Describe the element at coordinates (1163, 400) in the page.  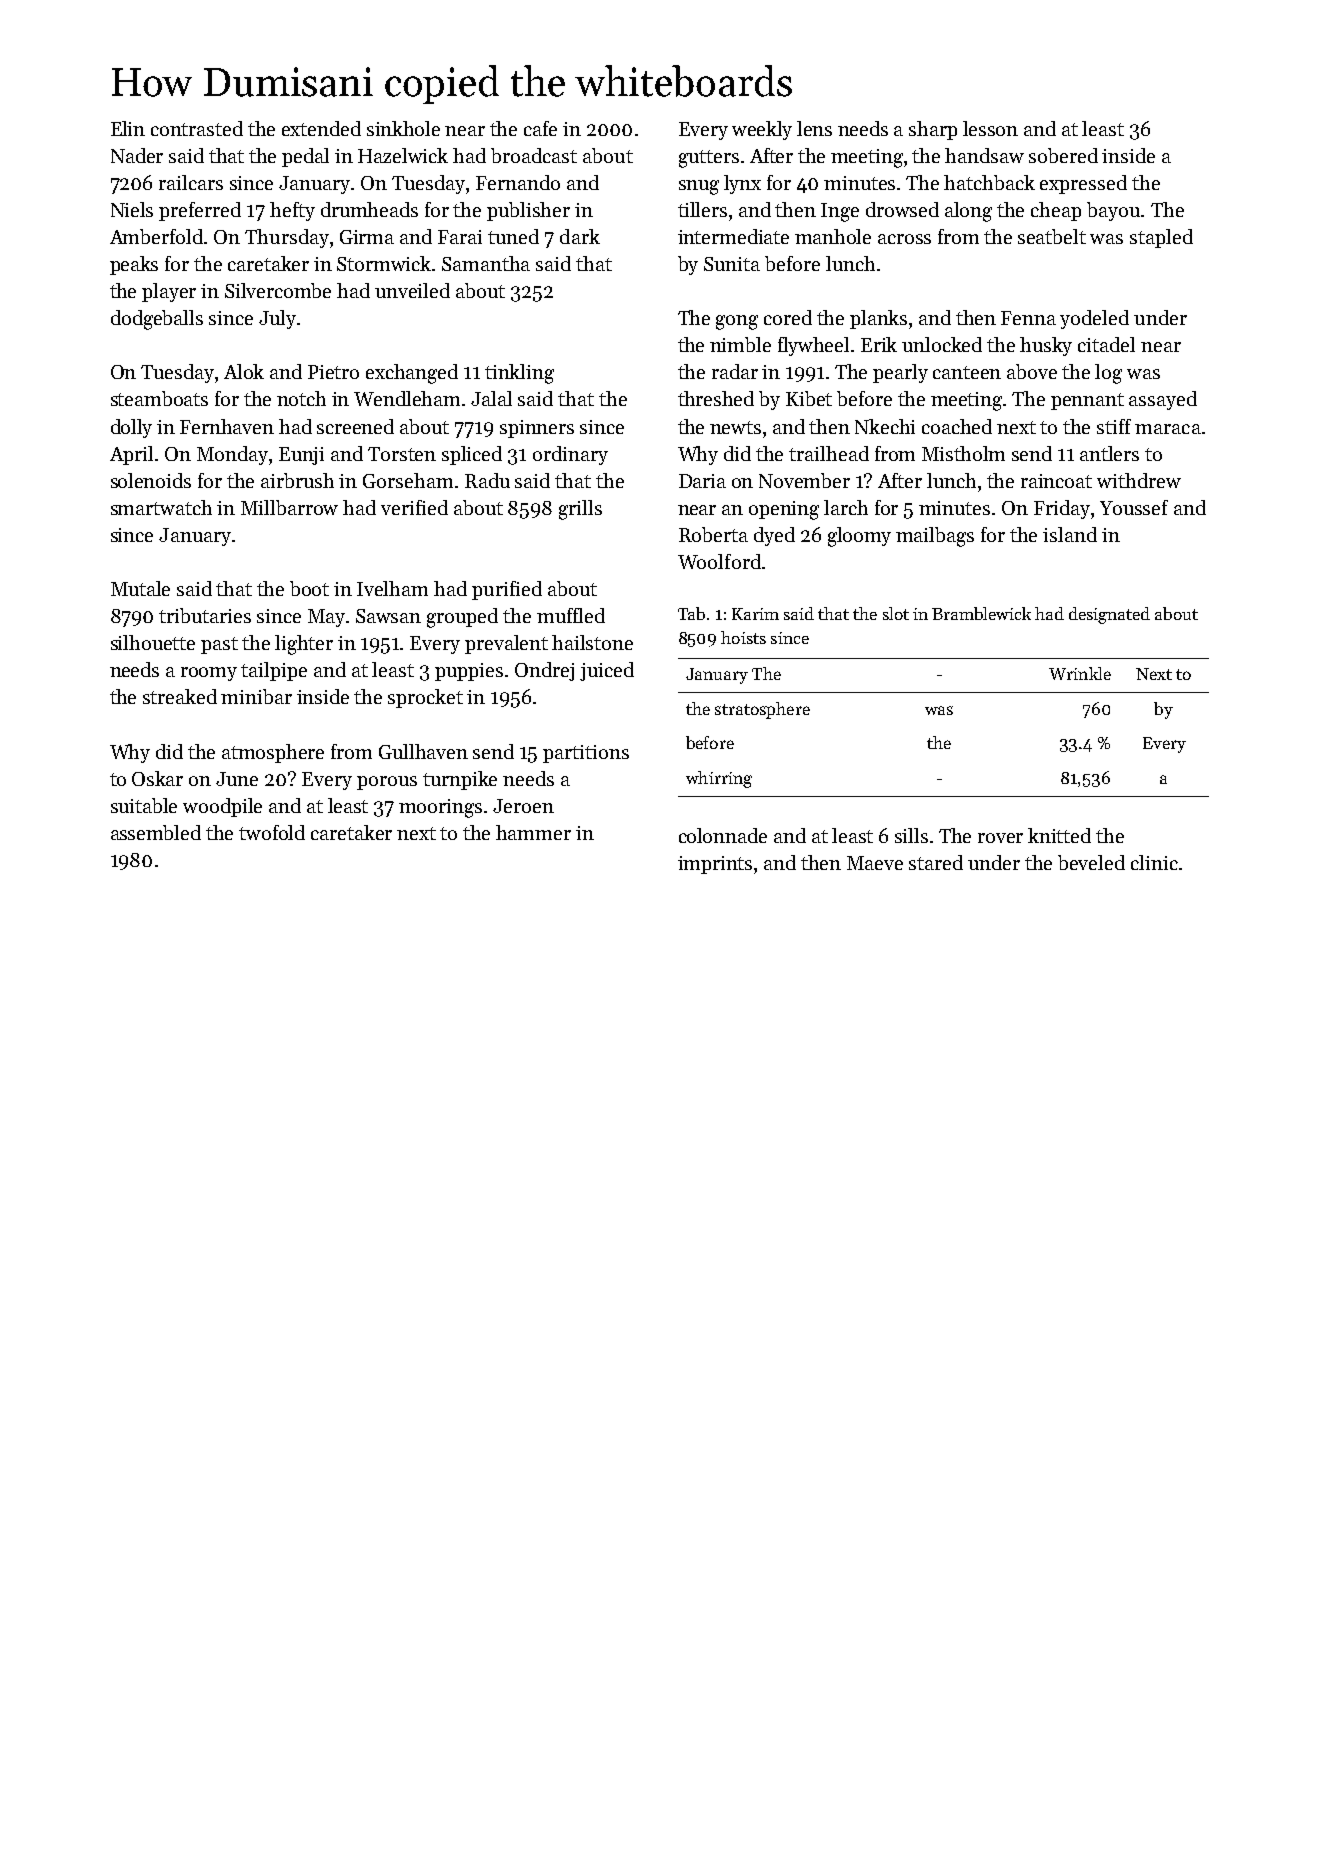
I see `assayed` at that location.
